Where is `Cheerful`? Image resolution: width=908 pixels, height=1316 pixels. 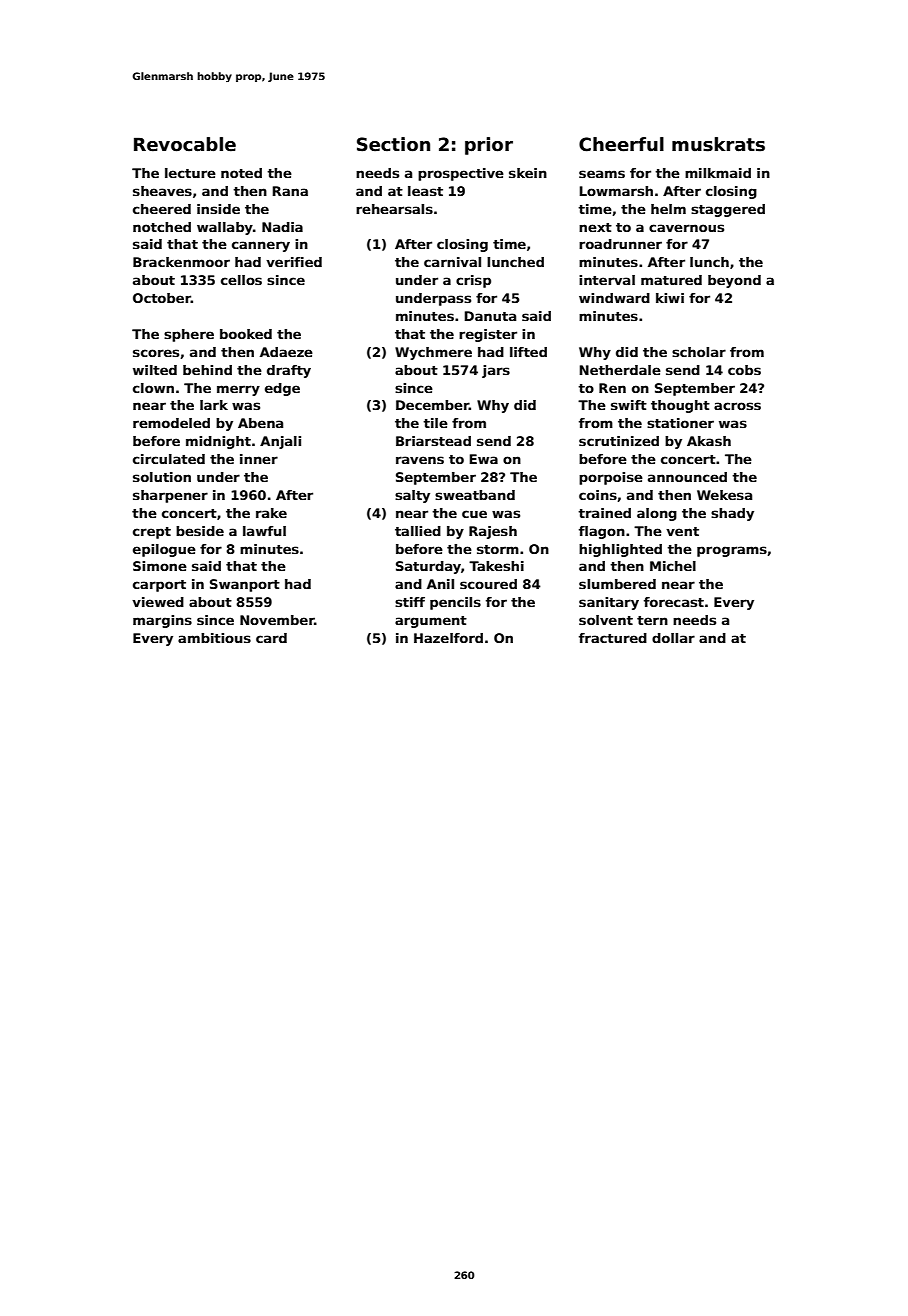
Cheerful is located at coordinates (621, 144).
